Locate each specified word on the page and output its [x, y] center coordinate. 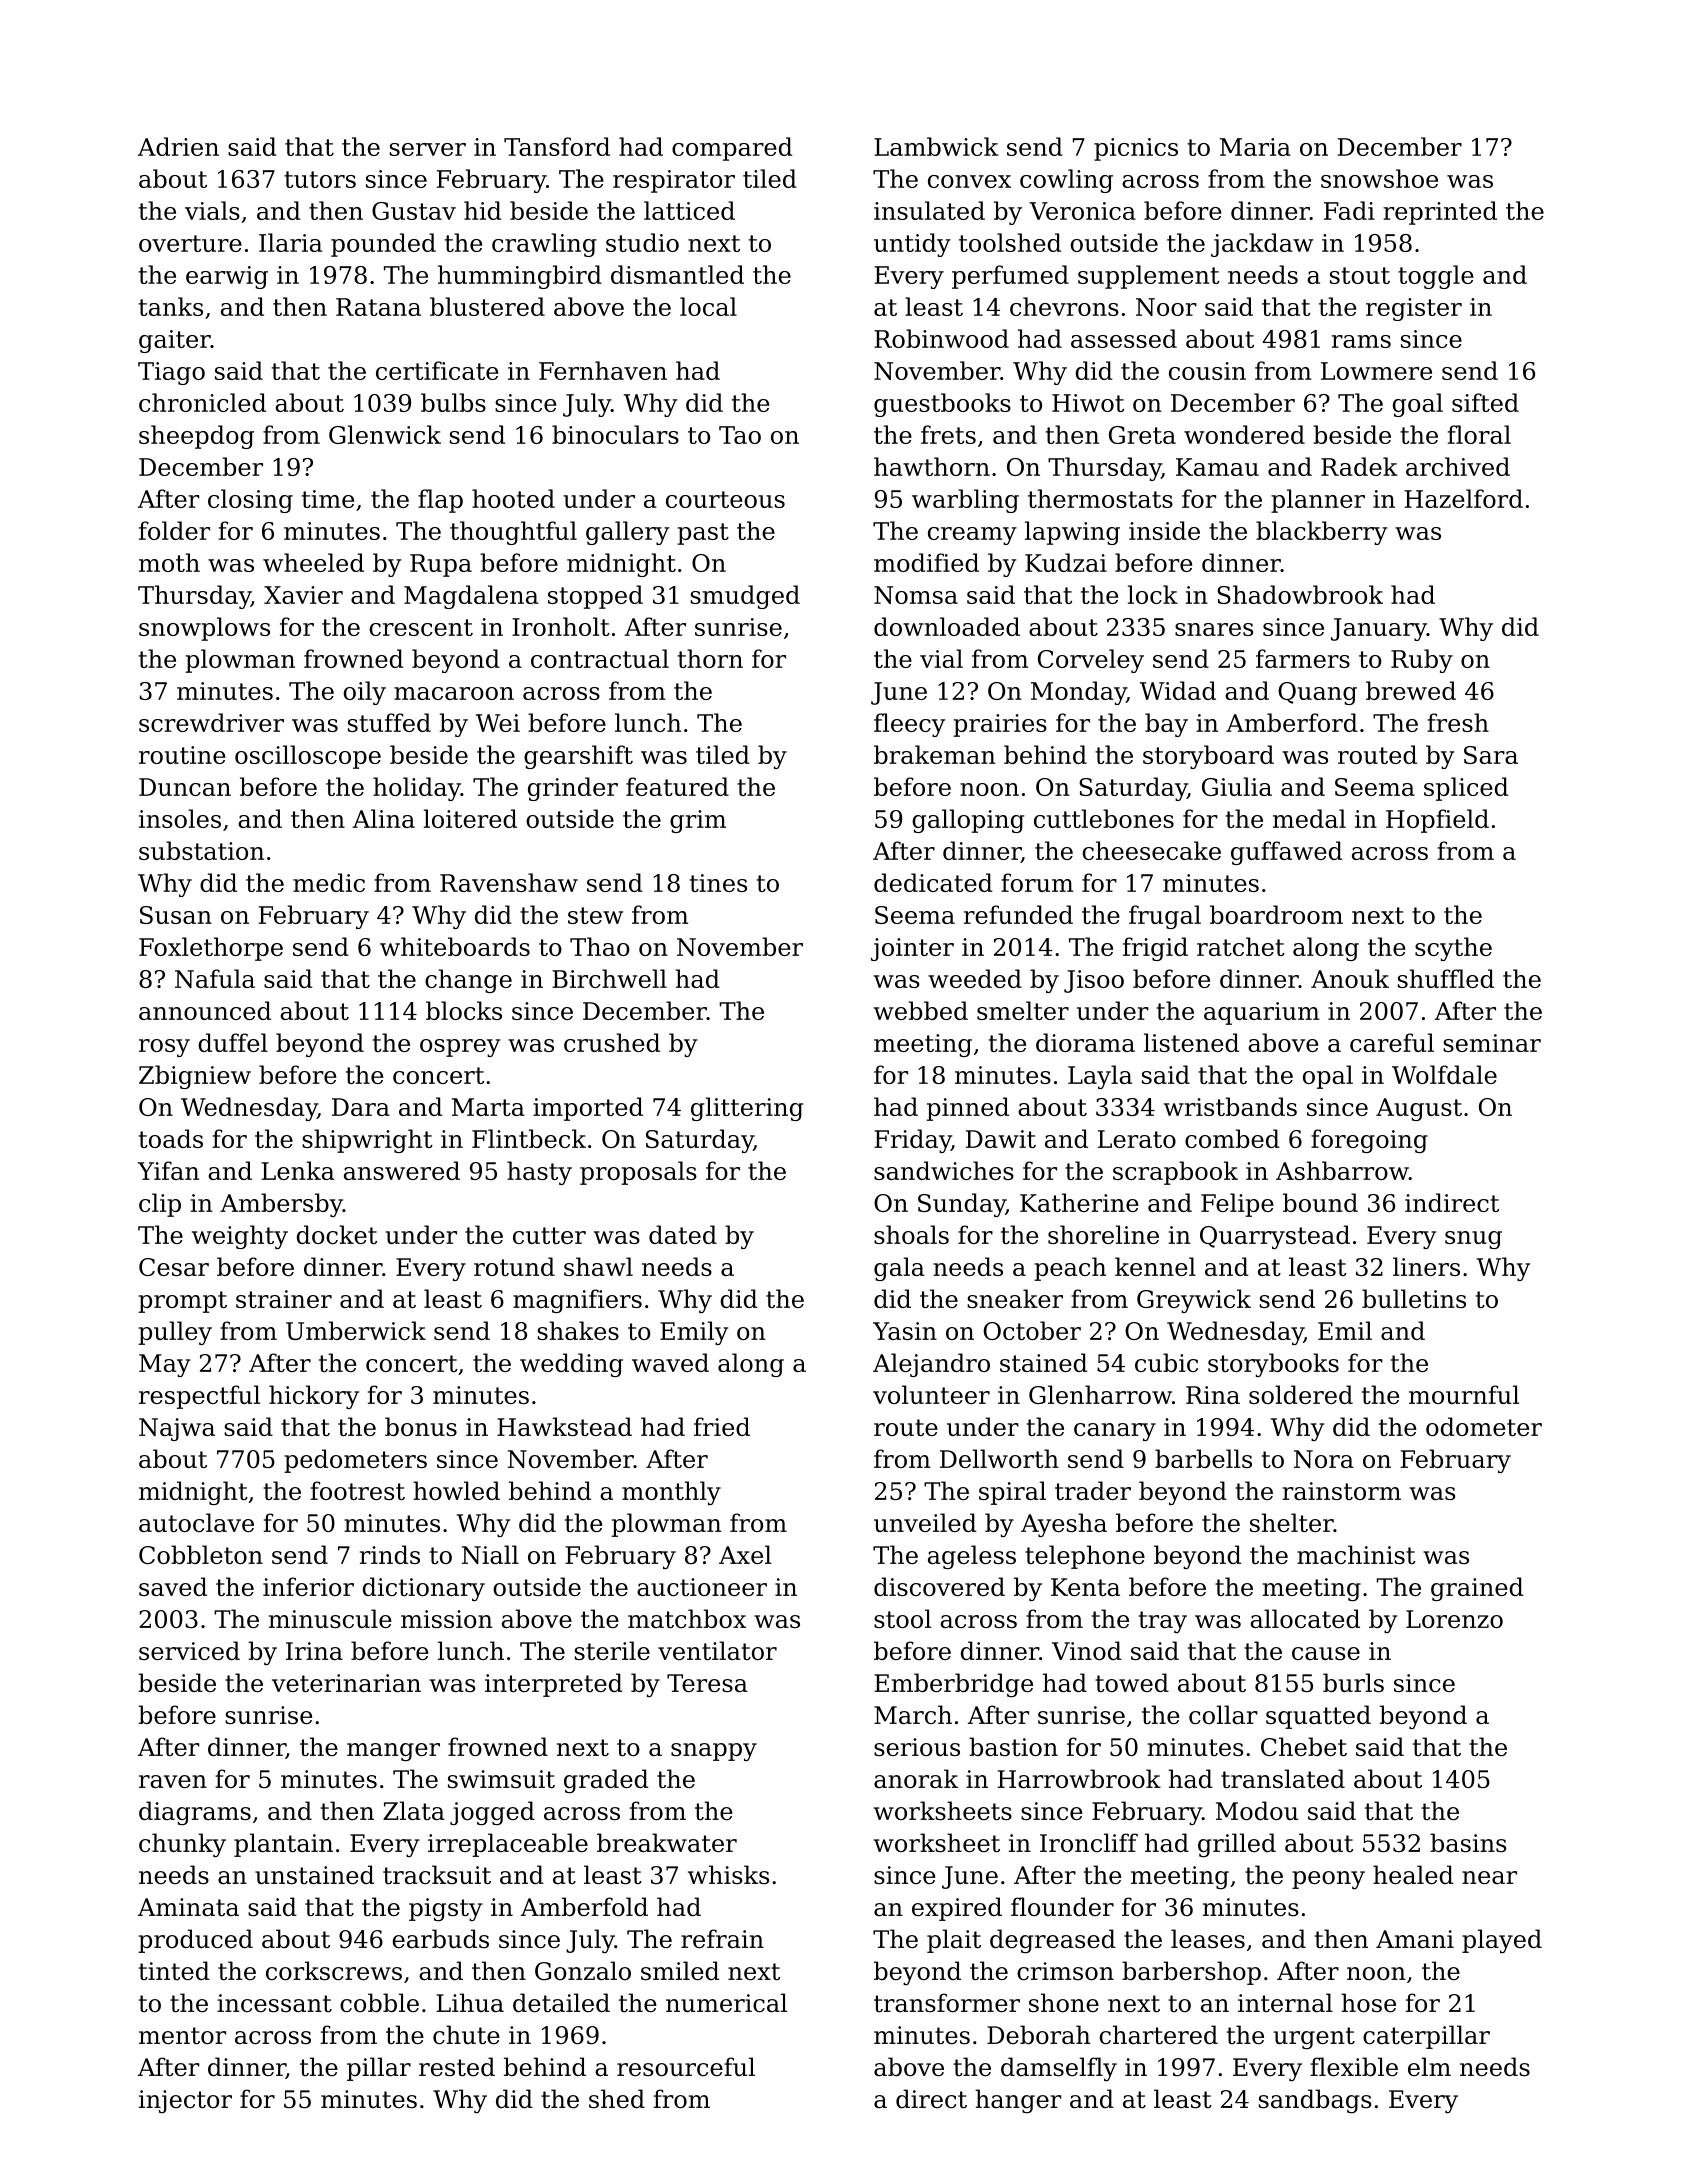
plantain [283, 1845]
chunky [182, 1845]
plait [954, 1941]
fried [722, 1426]
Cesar [174, 1267]
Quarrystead [1275, 1237]
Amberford [1292, 722]
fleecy [909, 725]
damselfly [1059, 2069]
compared [732, 149]
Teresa [707, 1683]
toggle [1436, 277]
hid [482, 210]
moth [169, 562]
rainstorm [1342, 1491]
